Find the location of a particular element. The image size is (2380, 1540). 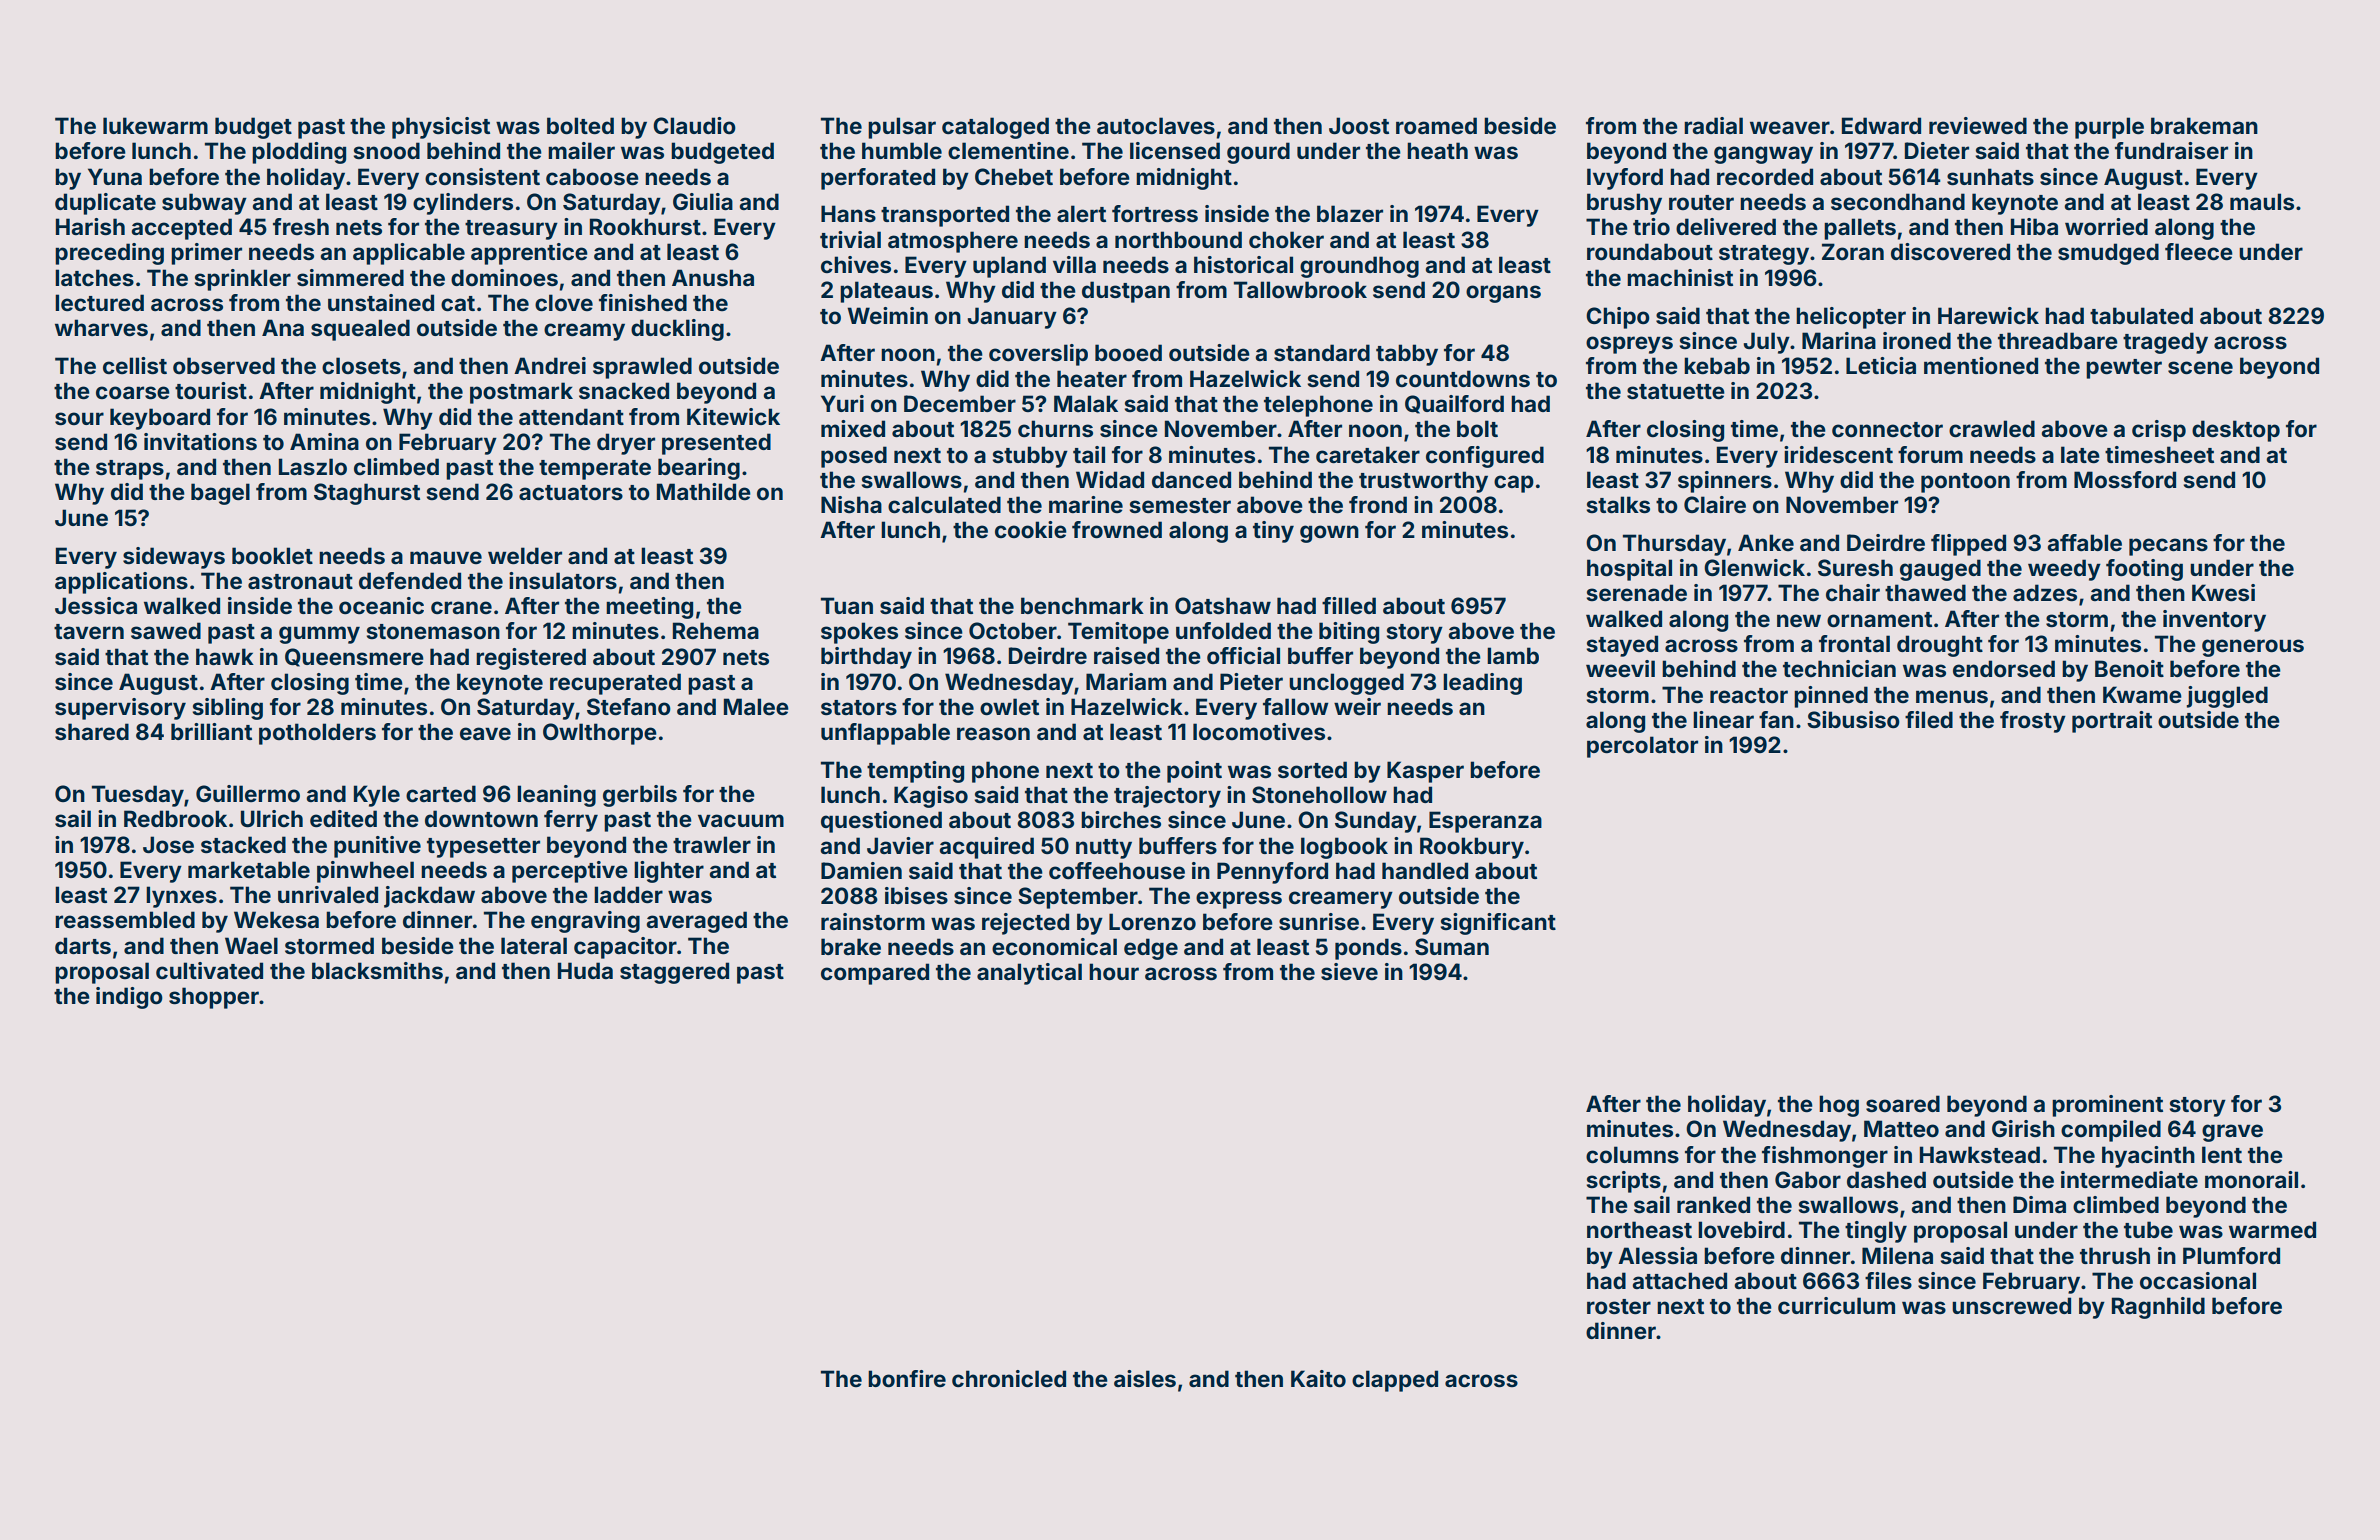

significant is located at coordinates (1498, 924).
